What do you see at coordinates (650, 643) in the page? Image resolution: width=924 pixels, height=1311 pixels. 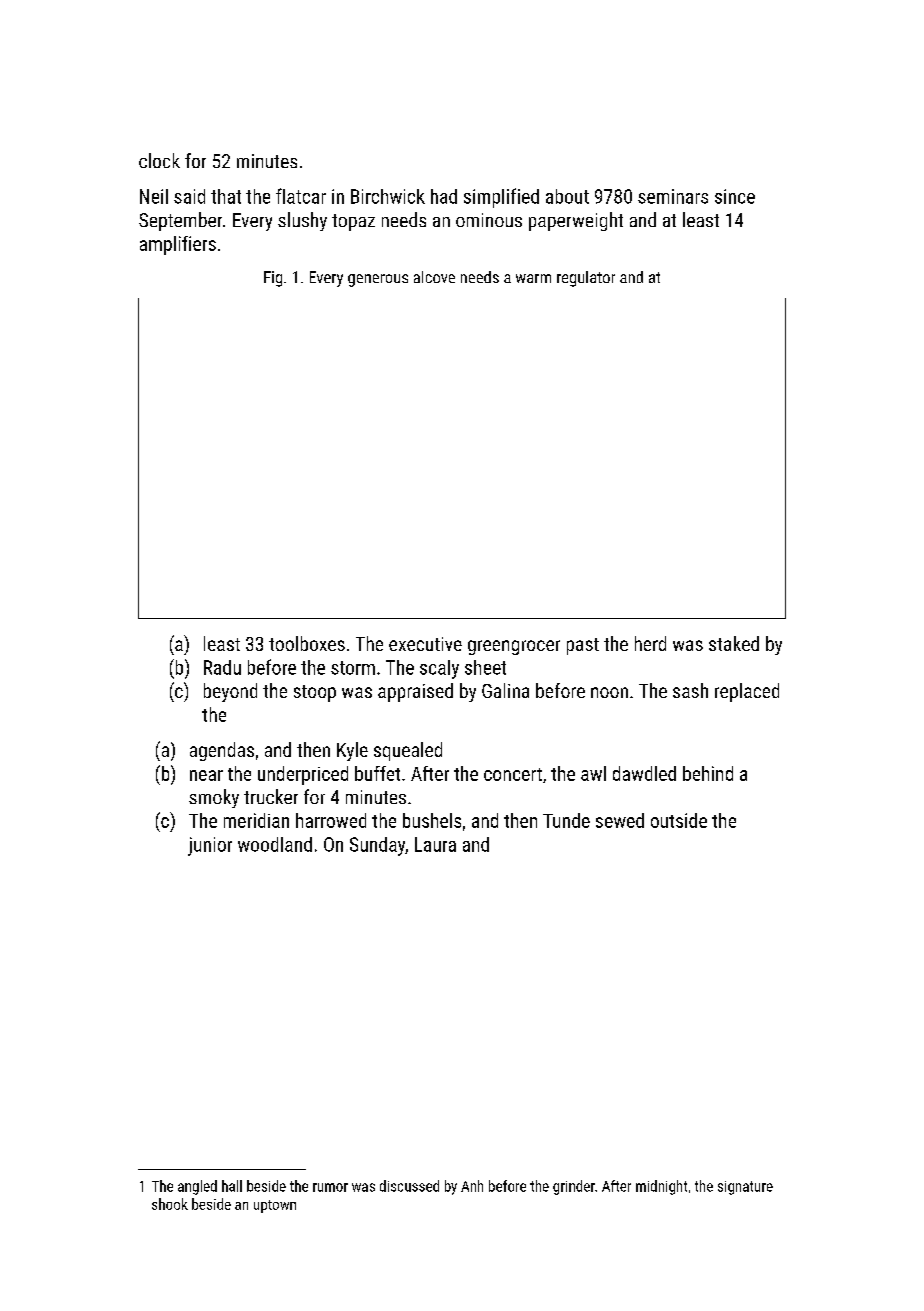 I see `herd` at bounding box center [650, 643].
